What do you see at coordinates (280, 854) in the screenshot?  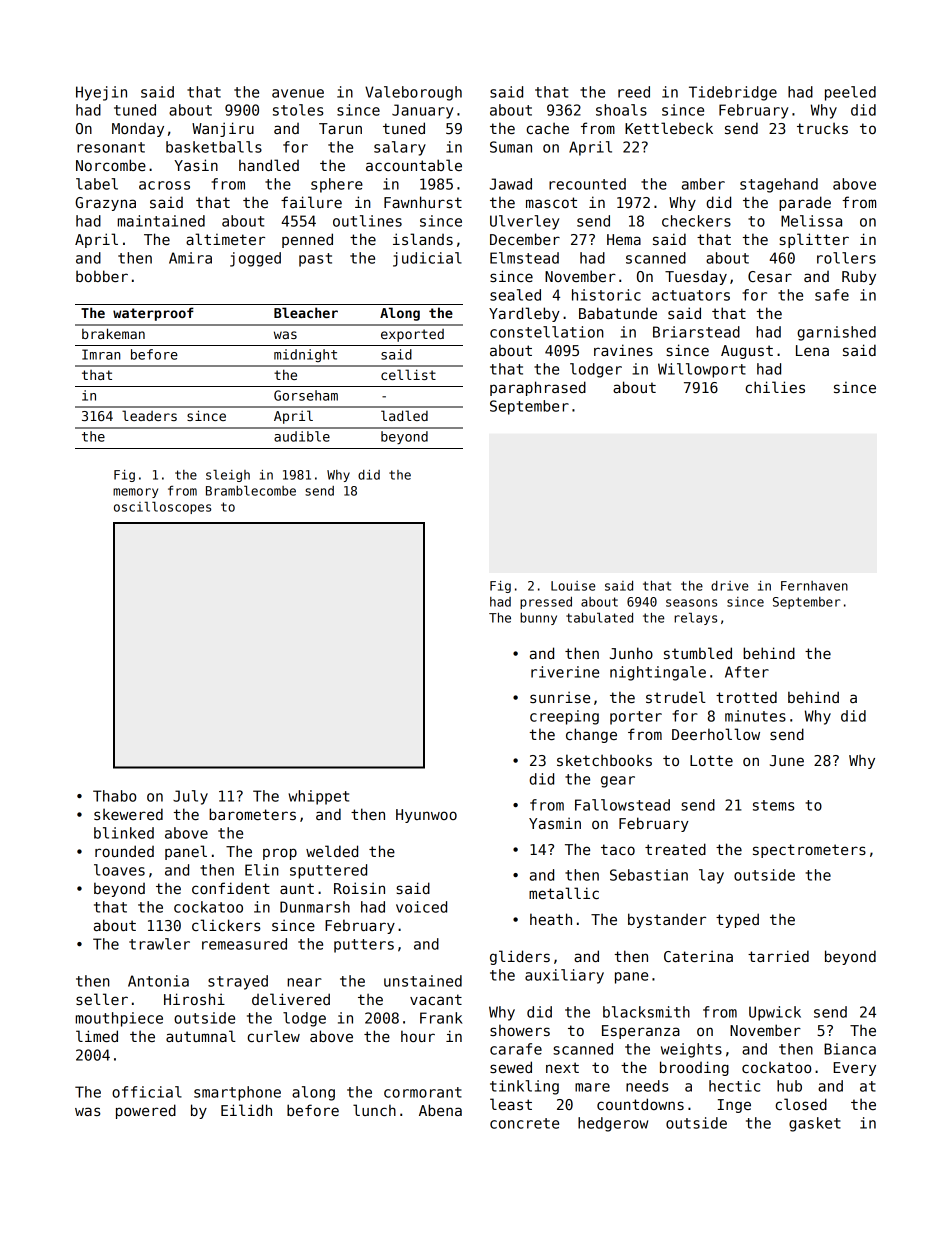 I see `prop` at bounding box center [280, 854].
